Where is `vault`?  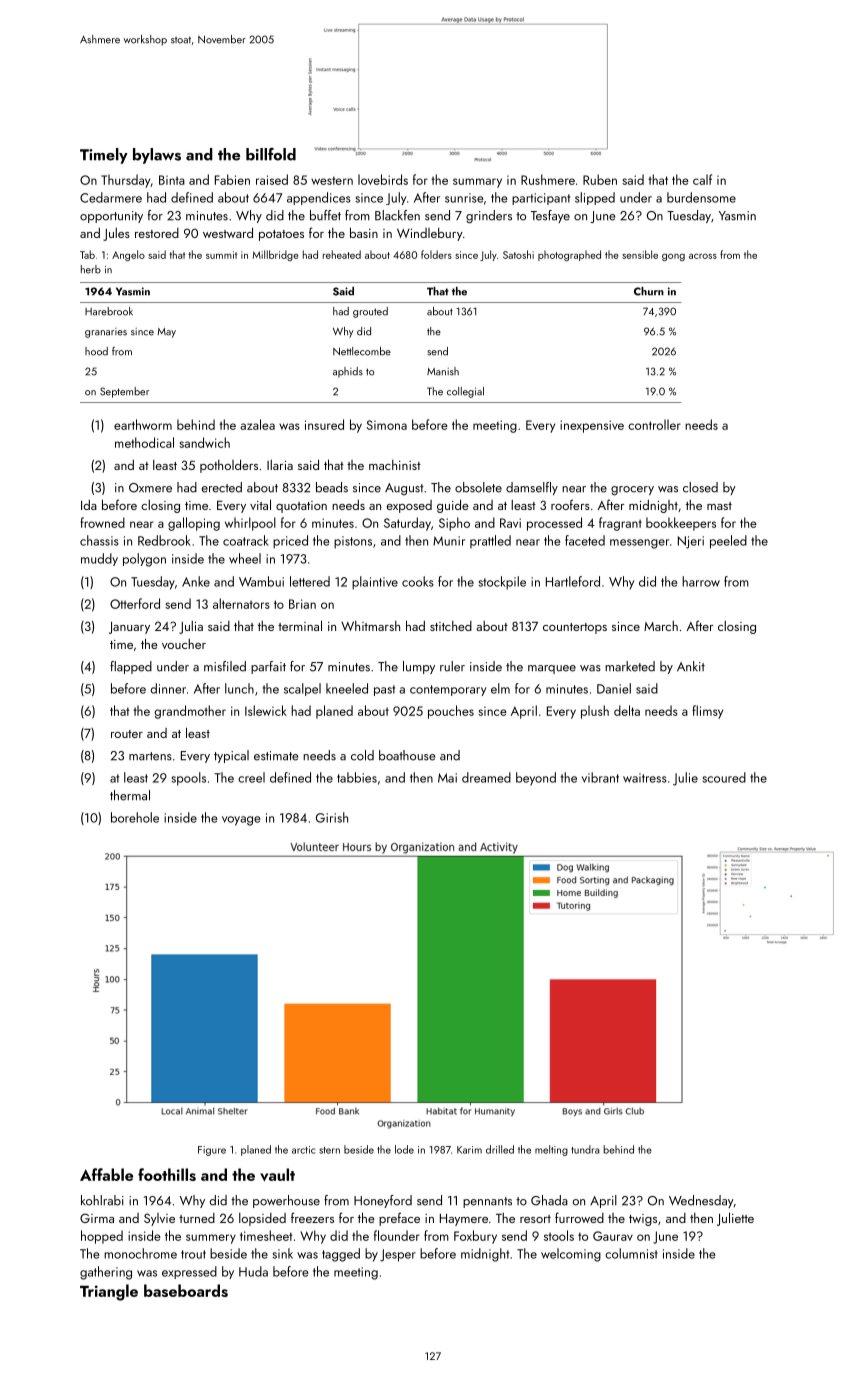
vault is located at coordinates (277, 1174).
